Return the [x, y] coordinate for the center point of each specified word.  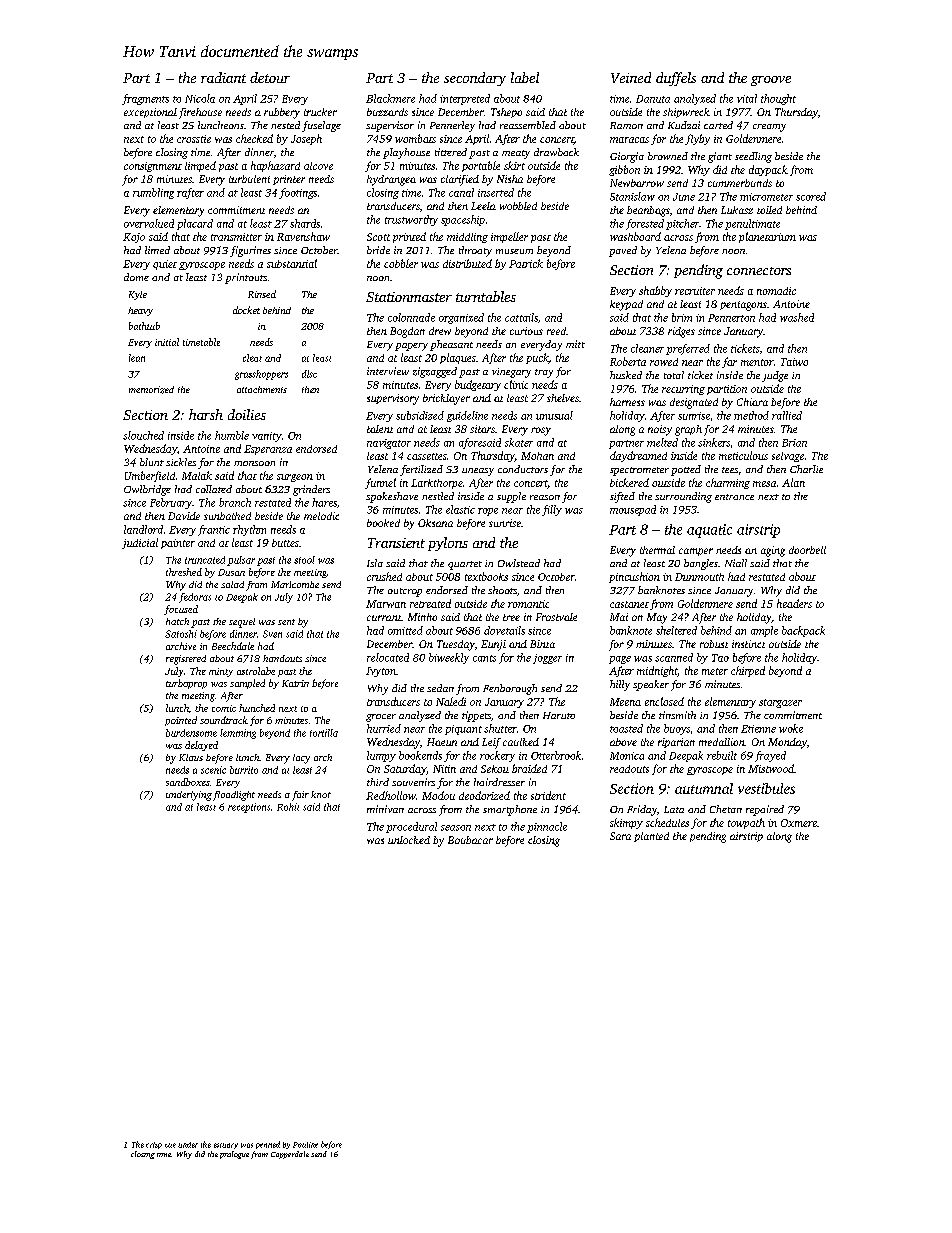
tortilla [324, 733]
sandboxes [188, 782]
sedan [440, 688]
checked [254, 138]
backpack [803, 631]
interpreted [465, 99]
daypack [768, 170]
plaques [458, 358]
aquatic [709, 531]
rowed [664, 362]
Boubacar [470, 840]
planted [651, 837]
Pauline [305, 1145]
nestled [438, 496]
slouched [143, 435]
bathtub [144, 326]
